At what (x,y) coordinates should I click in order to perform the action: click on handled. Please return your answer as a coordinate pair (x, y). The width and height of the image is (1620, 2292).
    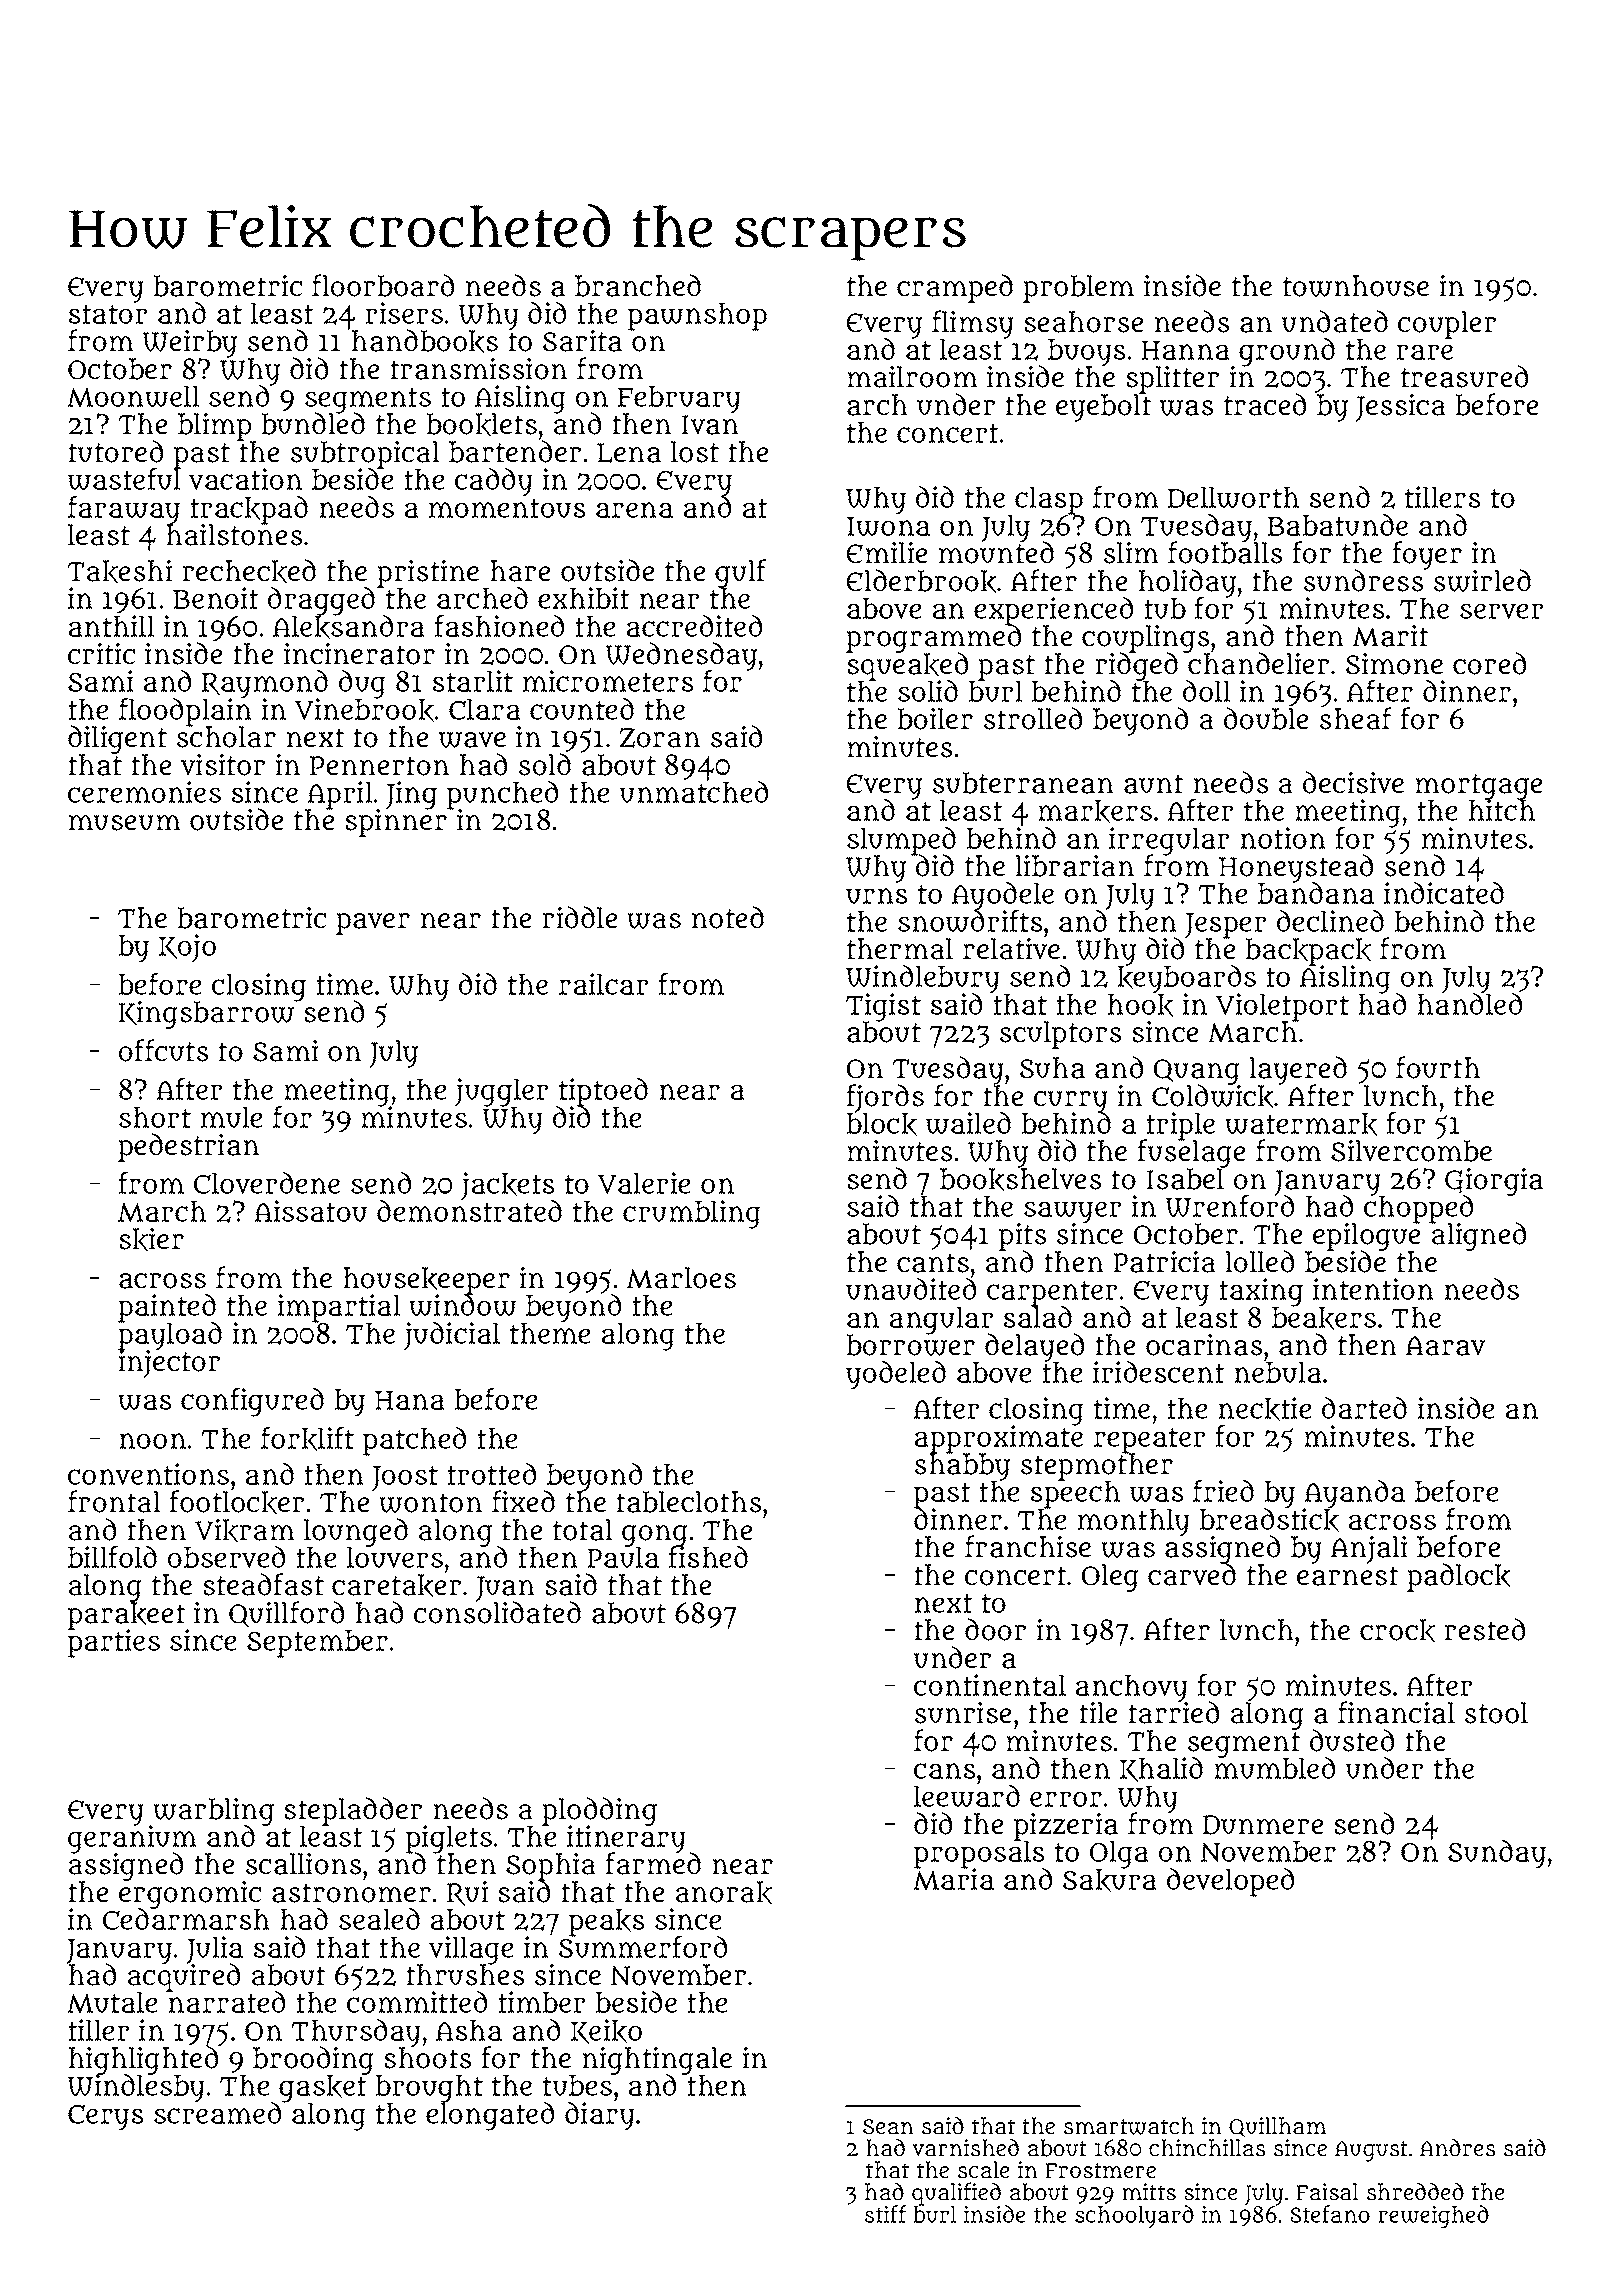
    Looking at the image, I should click on (1469, 1004).
